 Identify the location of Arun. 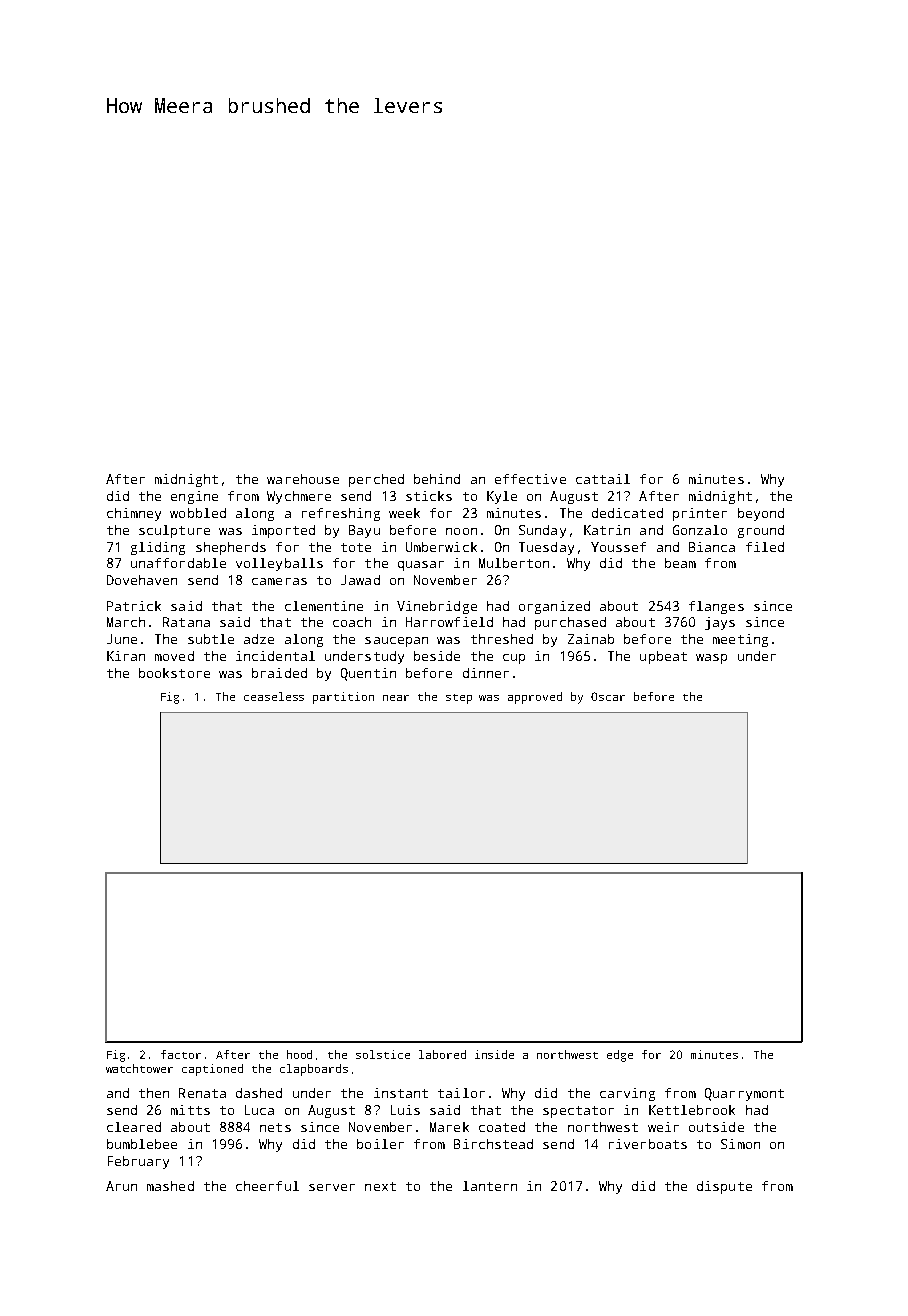
(121, 1186).
